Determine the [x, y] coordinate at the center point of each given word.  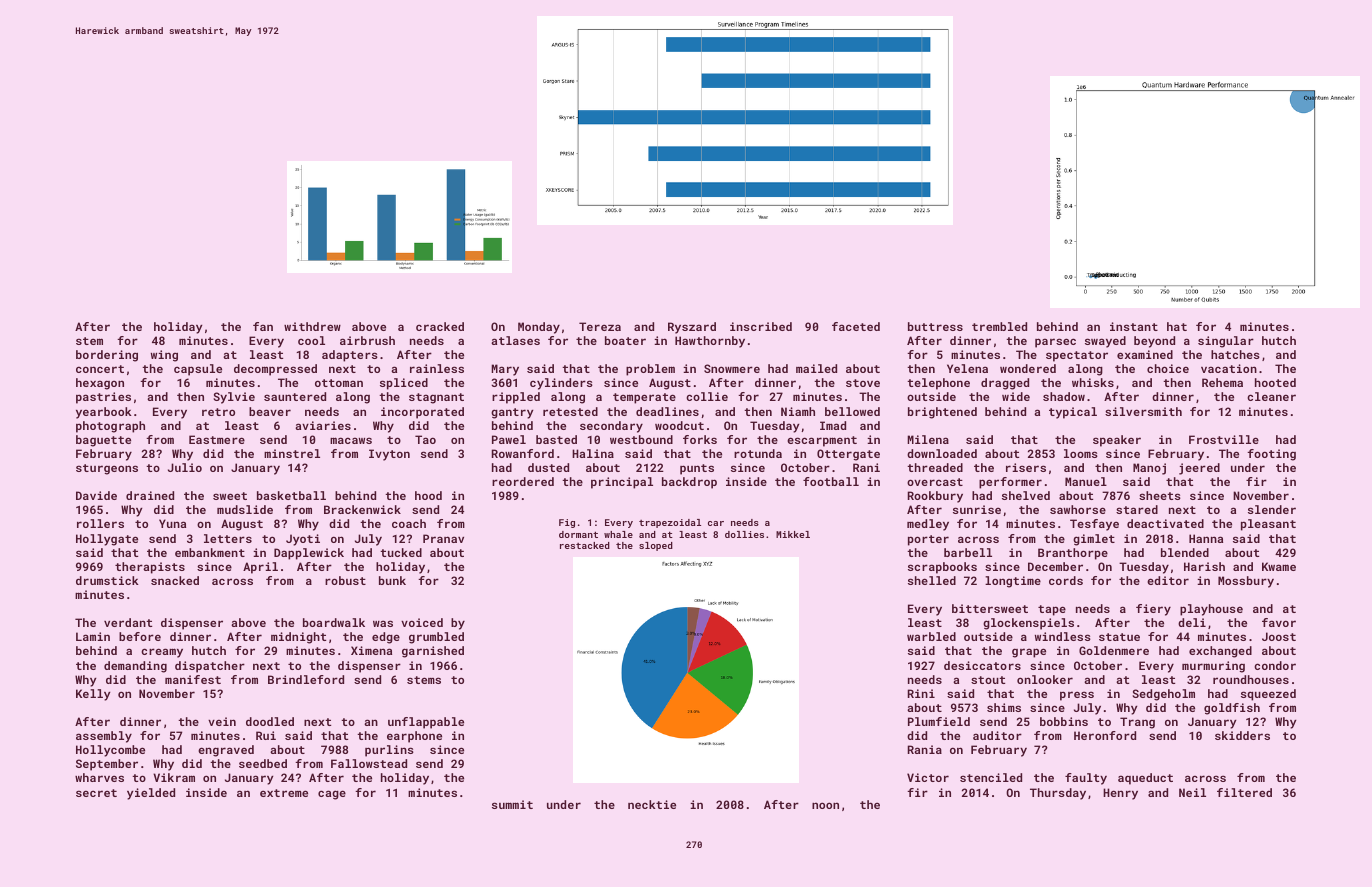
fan [263, 326]
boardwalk [334, 622]
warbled [931, 636]
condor [1275, 665]
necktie [652, 804]
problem [650, 370]
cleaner [1271, 396]
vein [222, 721]
